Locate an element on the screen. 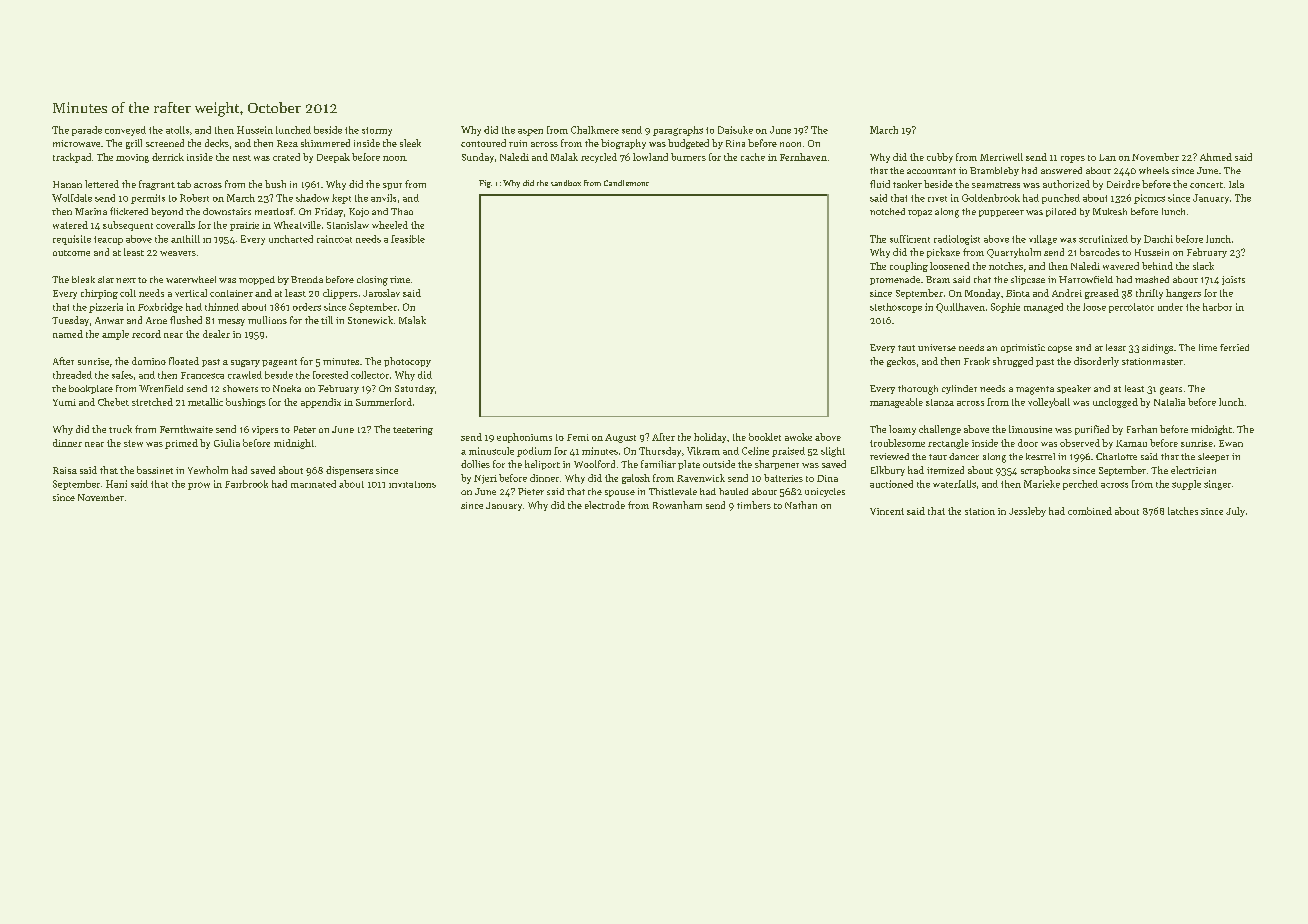 The image size is (1308, 924). Ahmed is located at coordinates (1216, 157).
